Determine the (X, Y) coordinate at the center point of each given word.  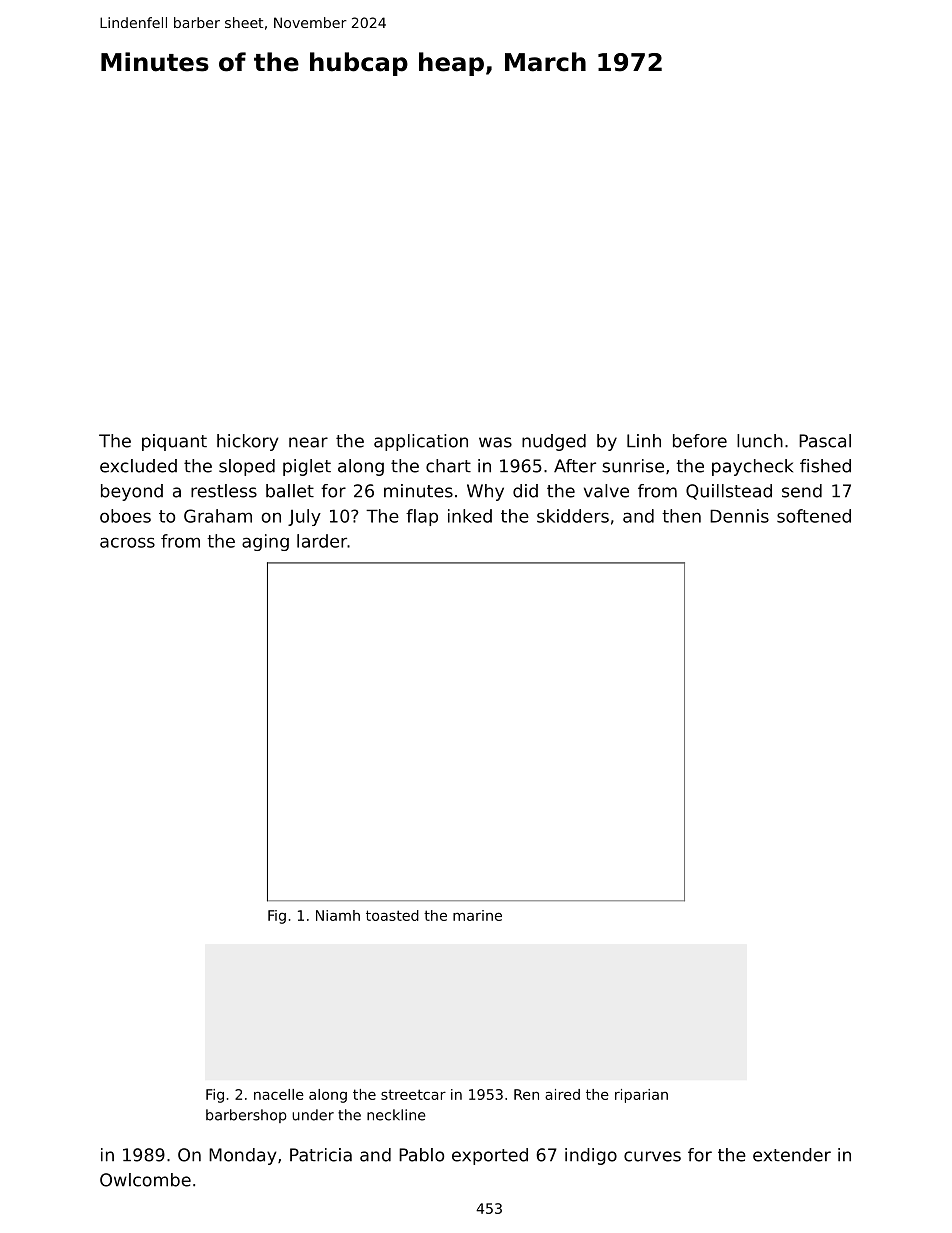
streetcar (413, 1094)
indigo (591, 1156)
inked (470, 516)
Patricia (321, 1155)
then (681, 516)
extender (792, 1155)
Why (485, 492)
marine (477, 915)
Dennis (739, 516)
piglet (307, 467)
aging (265, 542)
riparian (641, 1096)
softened (814, 516)
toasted (392, 915)
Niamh (338, 915)
